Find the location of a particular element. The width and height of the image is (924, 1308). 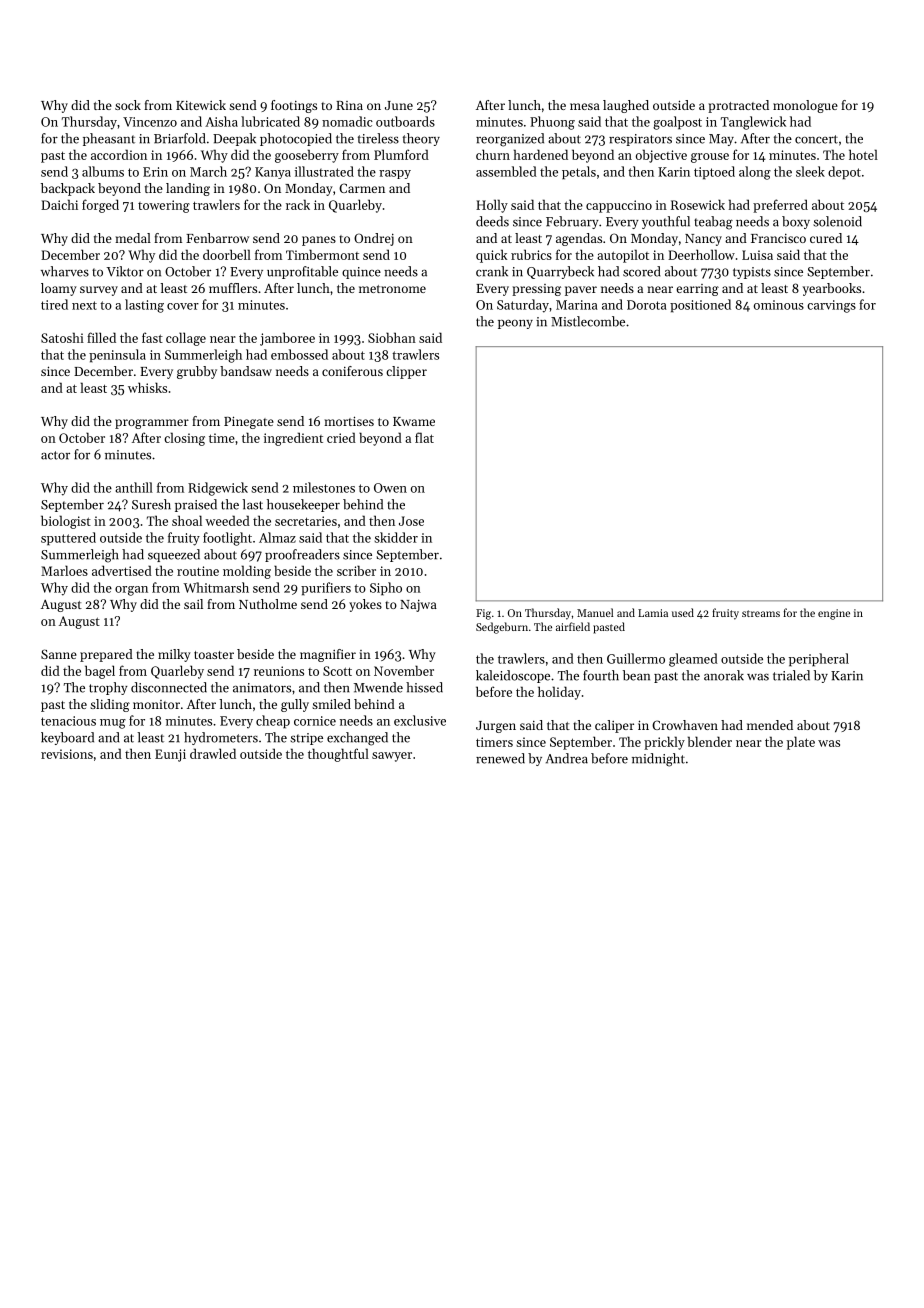

medal is located at coordinates (133, 238).
